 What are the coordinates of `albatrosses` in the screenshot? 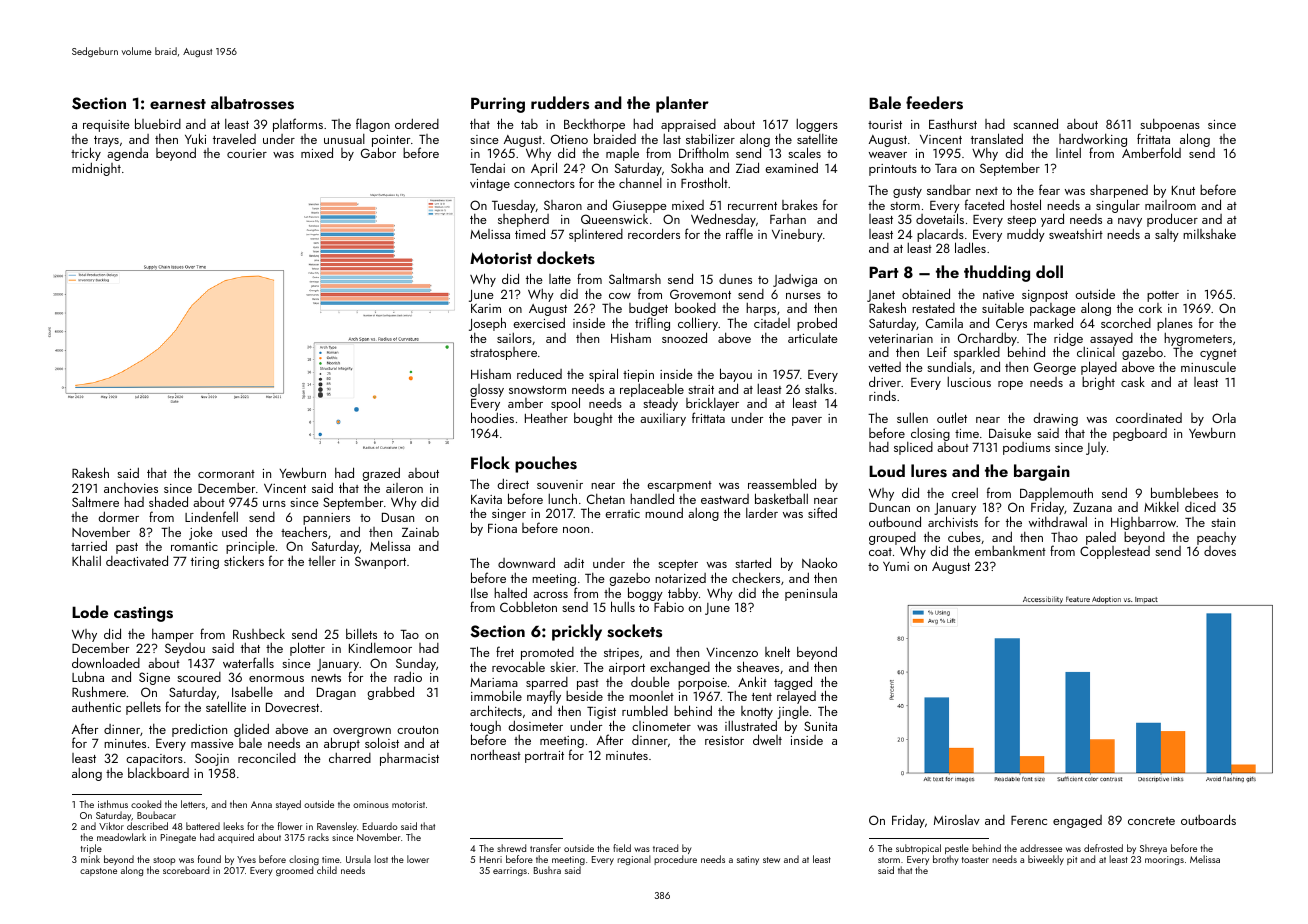 It's located at (252, 103).
